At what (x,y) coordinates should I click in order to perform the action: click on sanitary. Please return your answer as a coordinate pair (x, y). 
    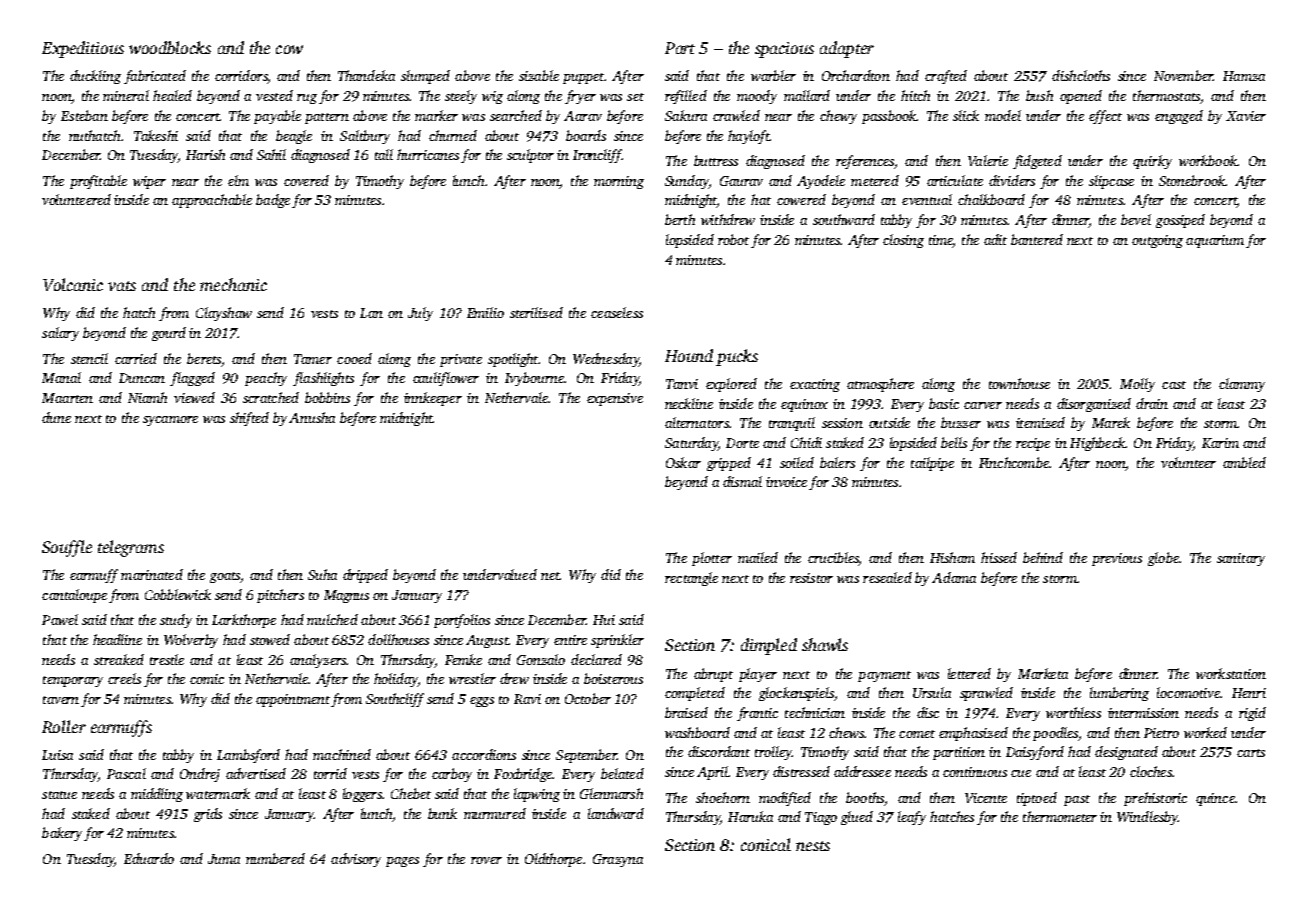
    Looking at the image, I should click on (1241, 559).
